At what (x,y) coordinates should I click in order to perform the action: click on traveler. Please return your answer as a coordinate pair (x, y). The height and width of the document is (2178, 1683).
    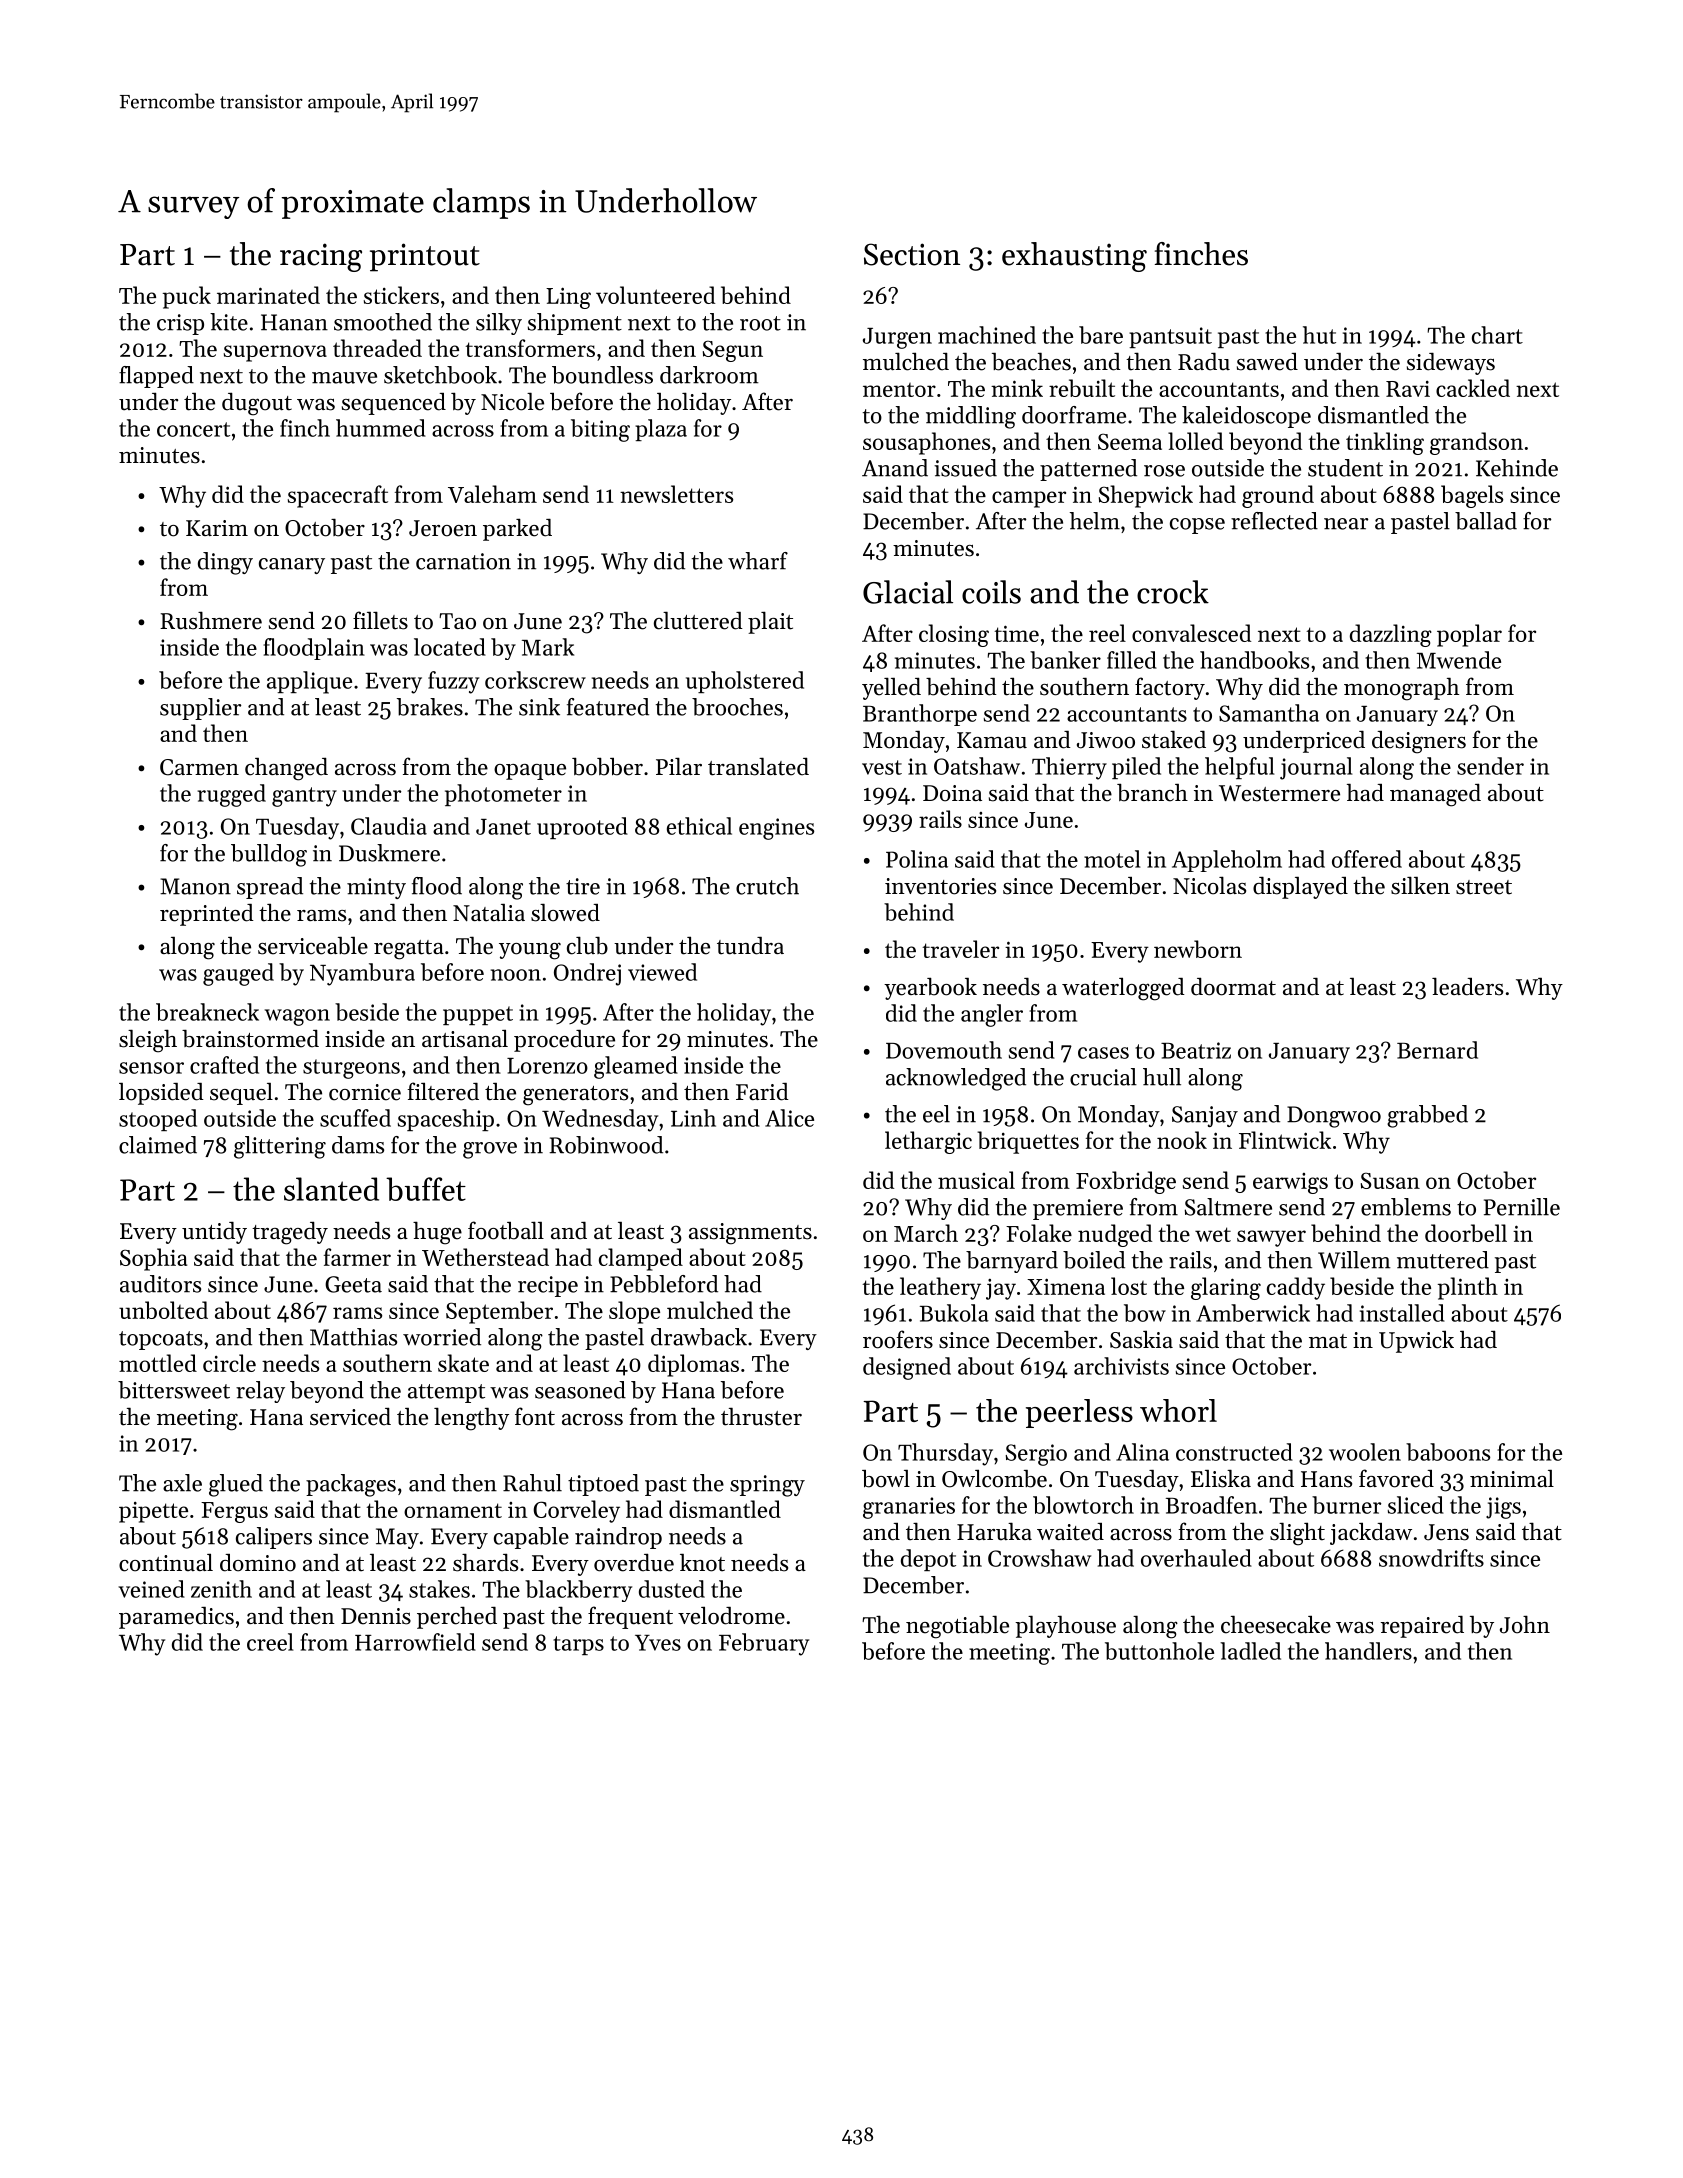
    Looking at the image, I should click on (960, 949).
